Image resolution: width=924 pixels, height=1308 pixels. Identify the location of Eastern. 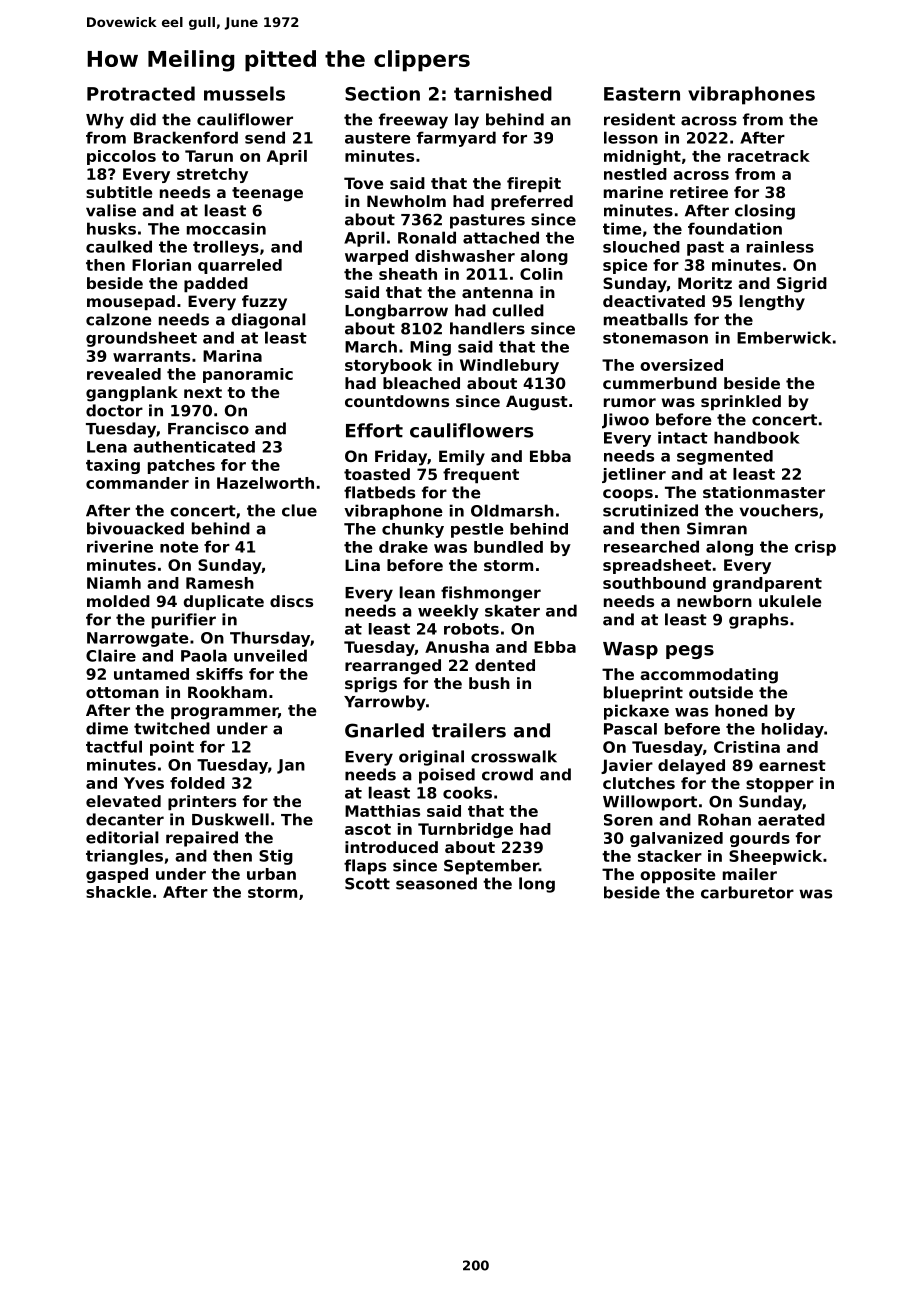
(642, 94).
